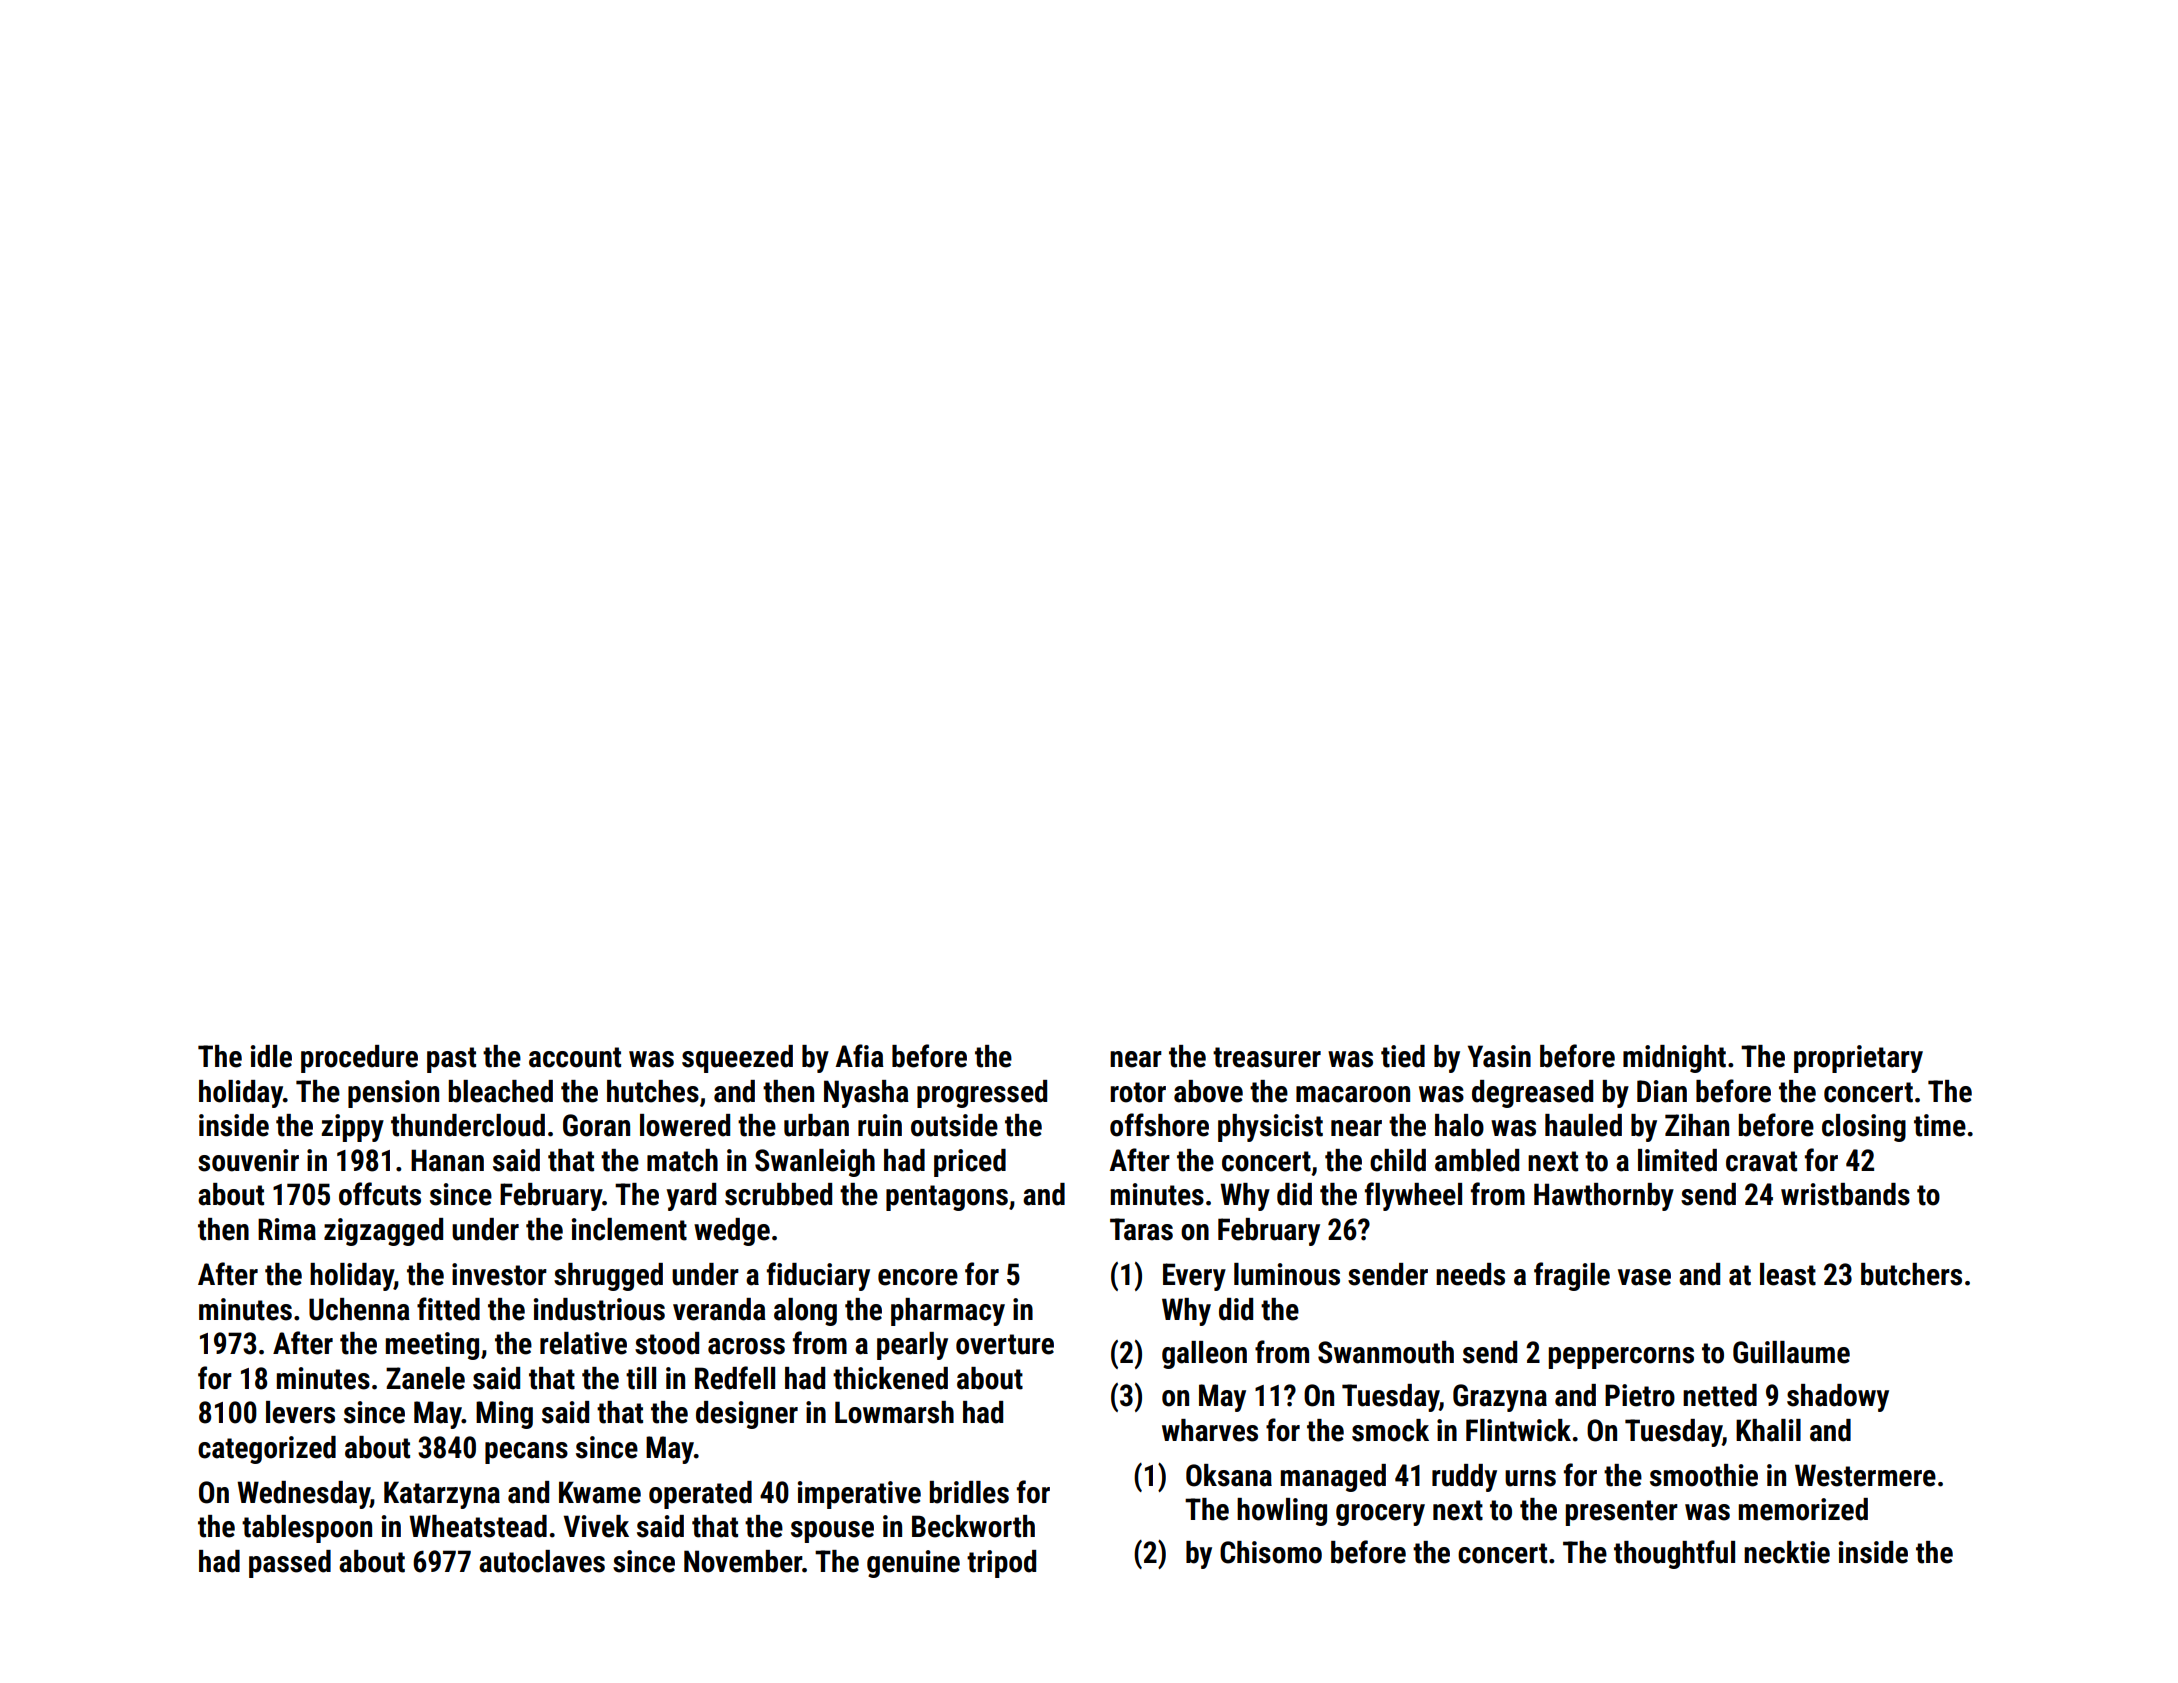  What do you see at coordinates (425, 1378) in the screenshot?
I see `Zanele` at bounding box center [425, 1378].
